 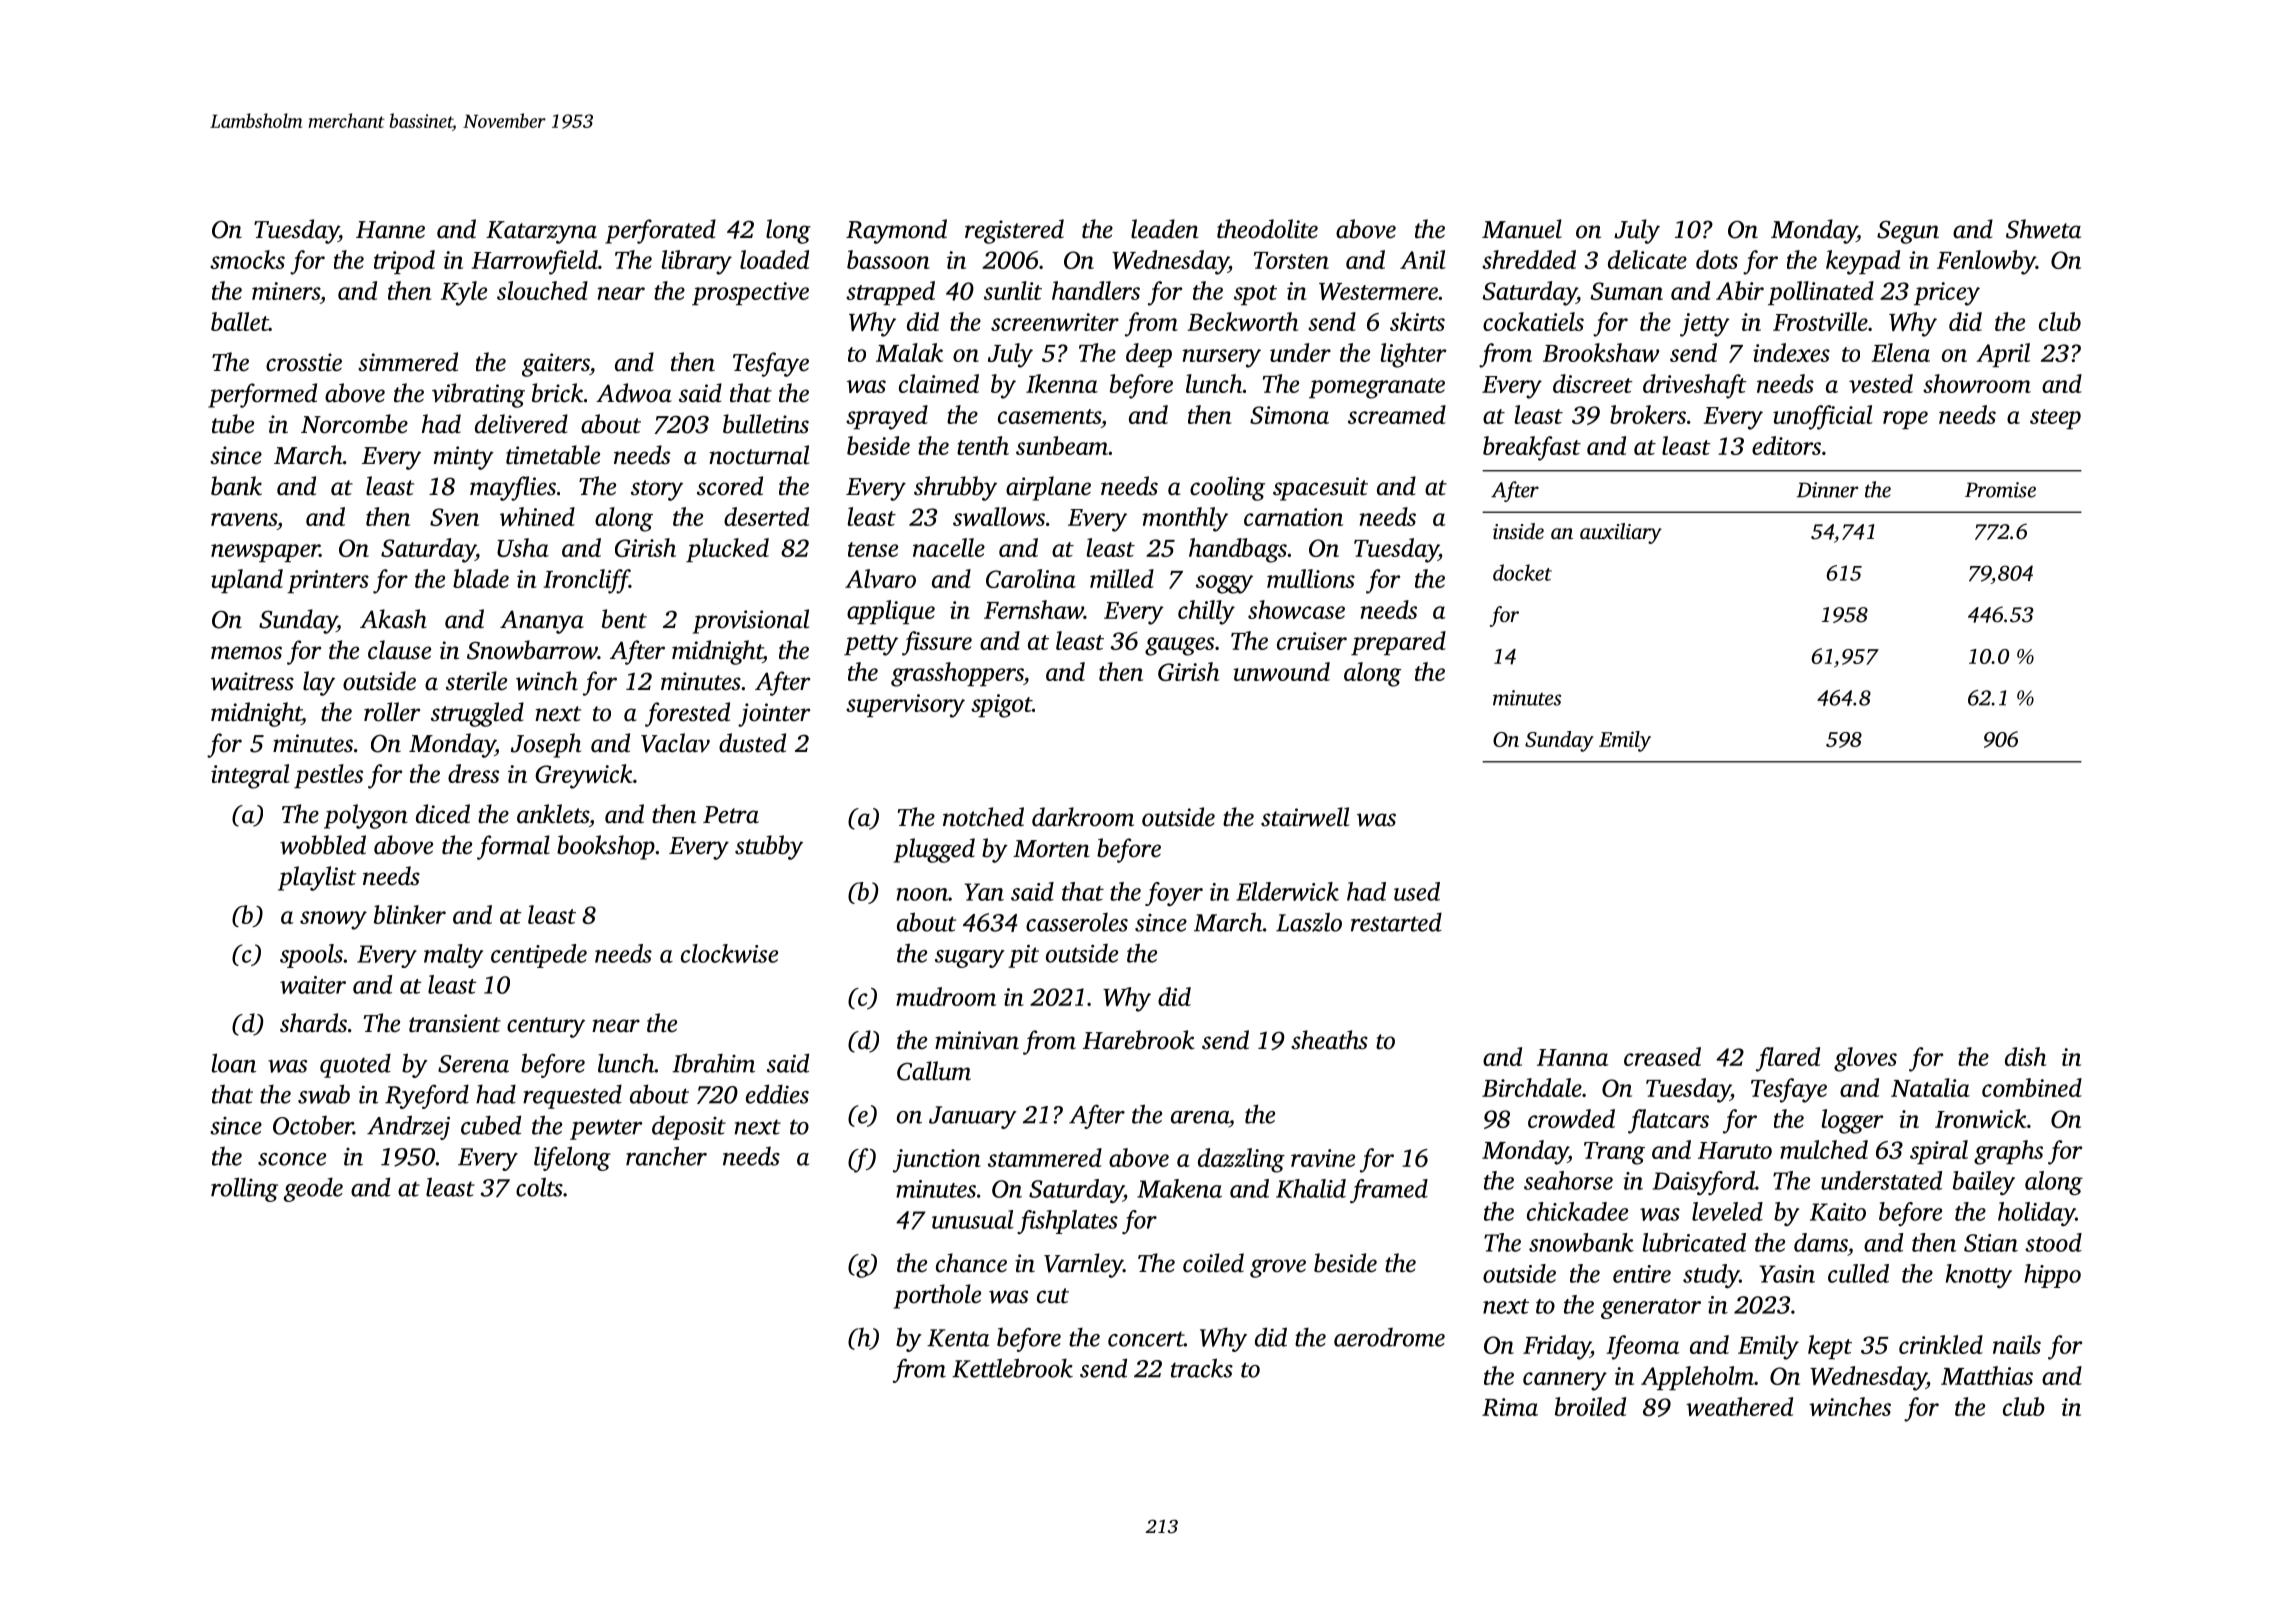 What do you see at coordinates (1224, 584) in the screenshot?
I see `soggy` at bounding box center [1224, 584].
